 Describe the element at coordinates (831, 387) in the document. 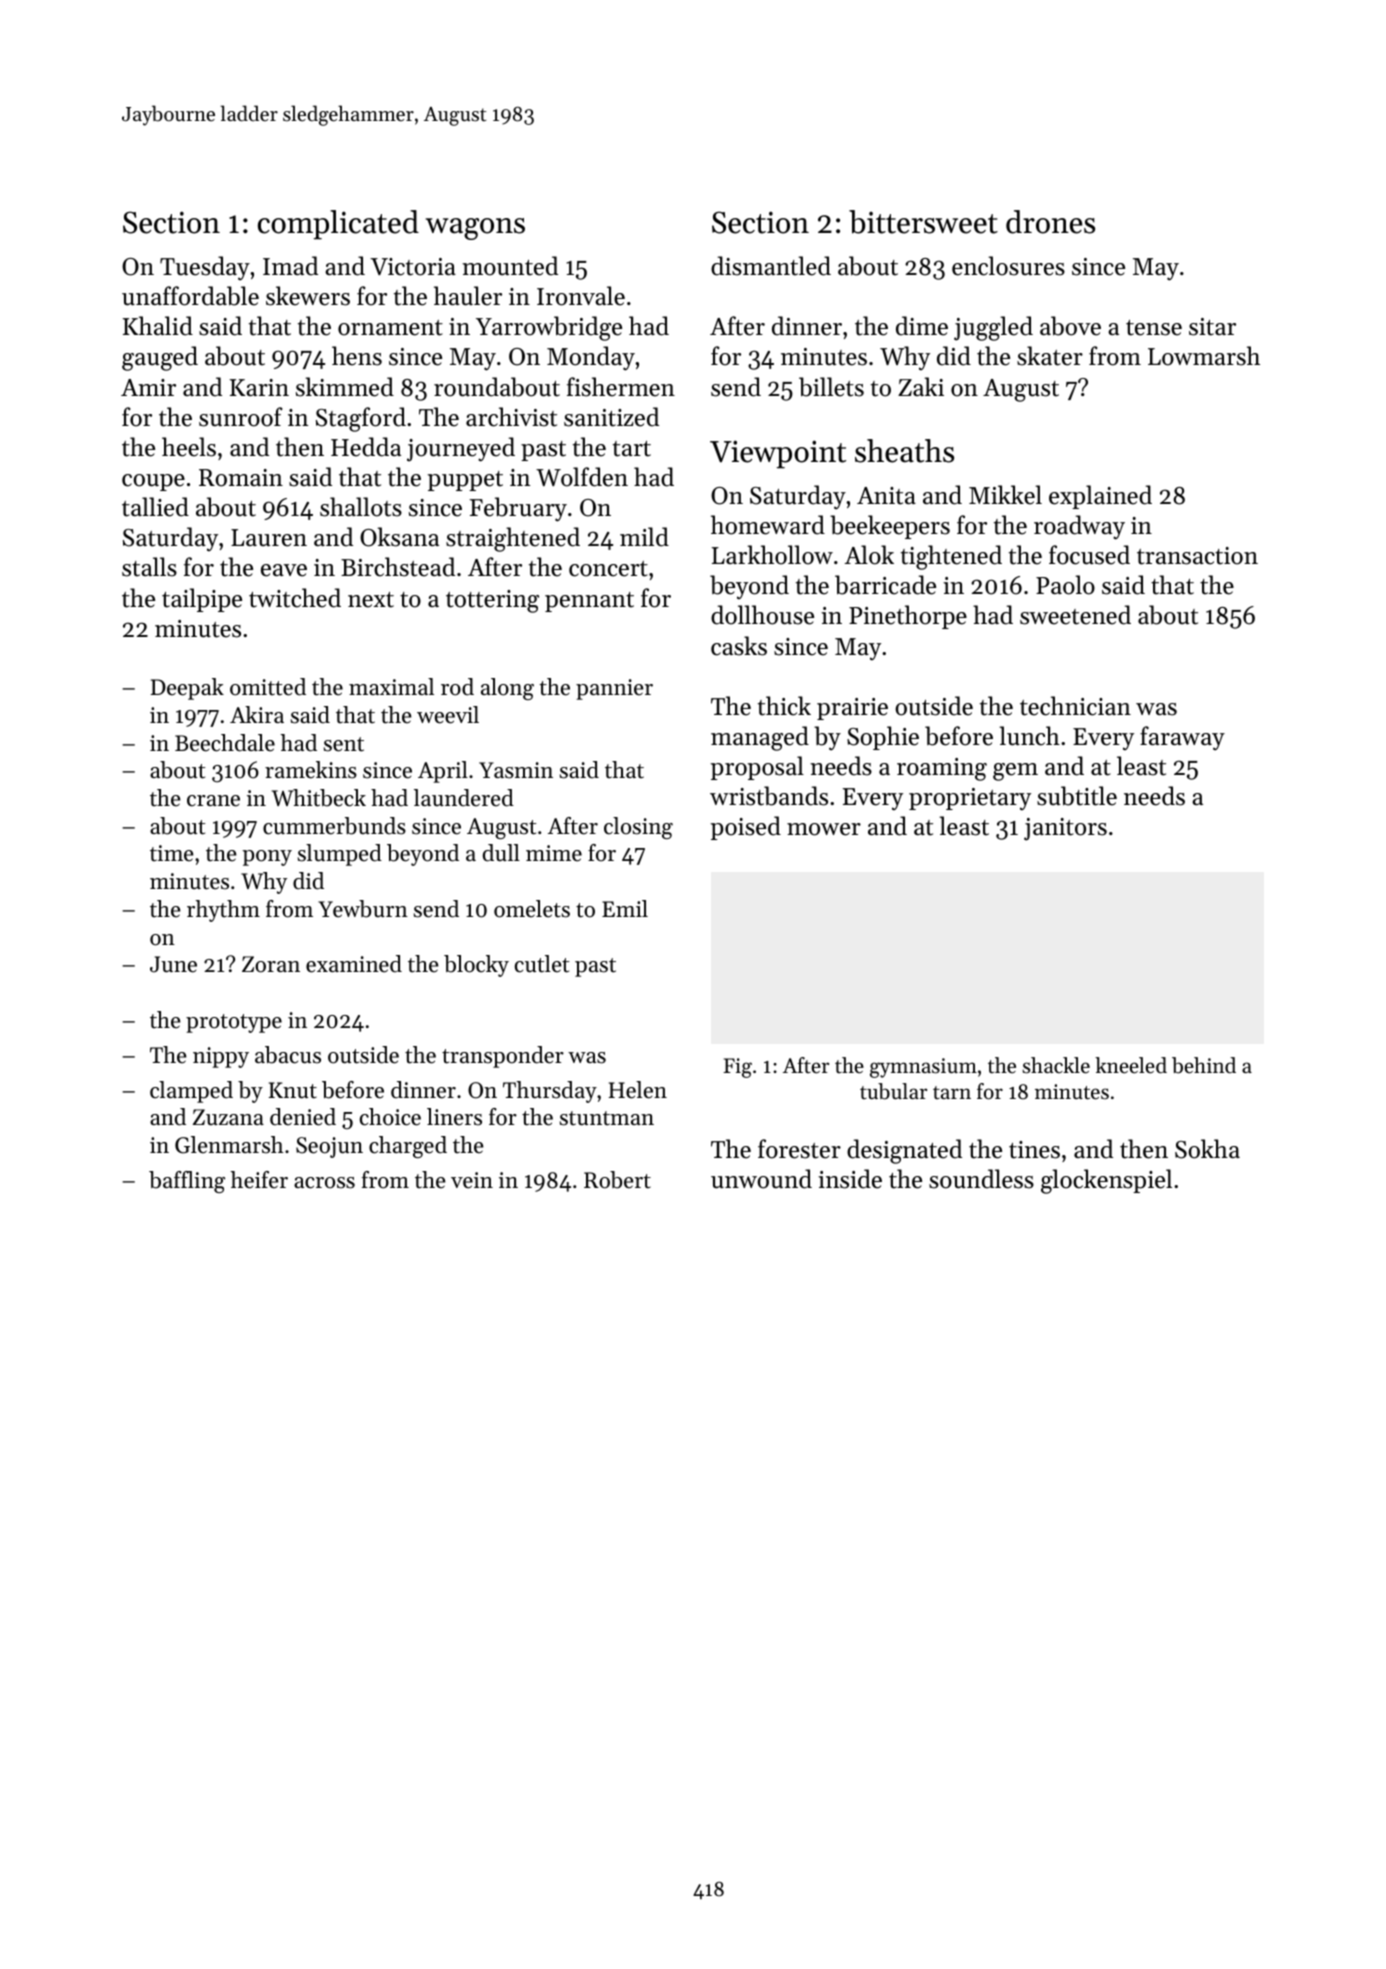

I see `billets` at that location.
